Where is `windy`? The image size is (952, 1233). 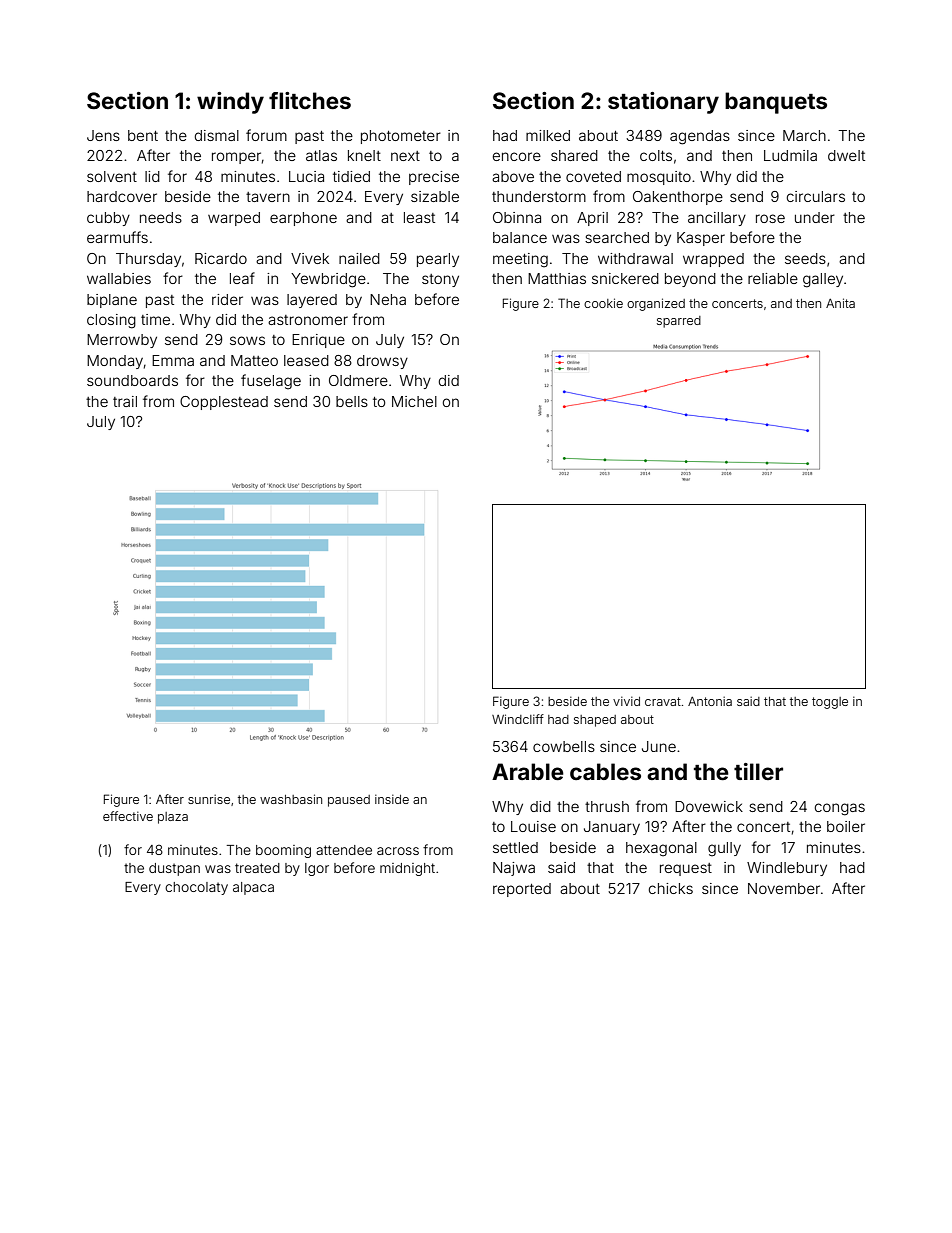 windy is located at coordinates (230, 103).
